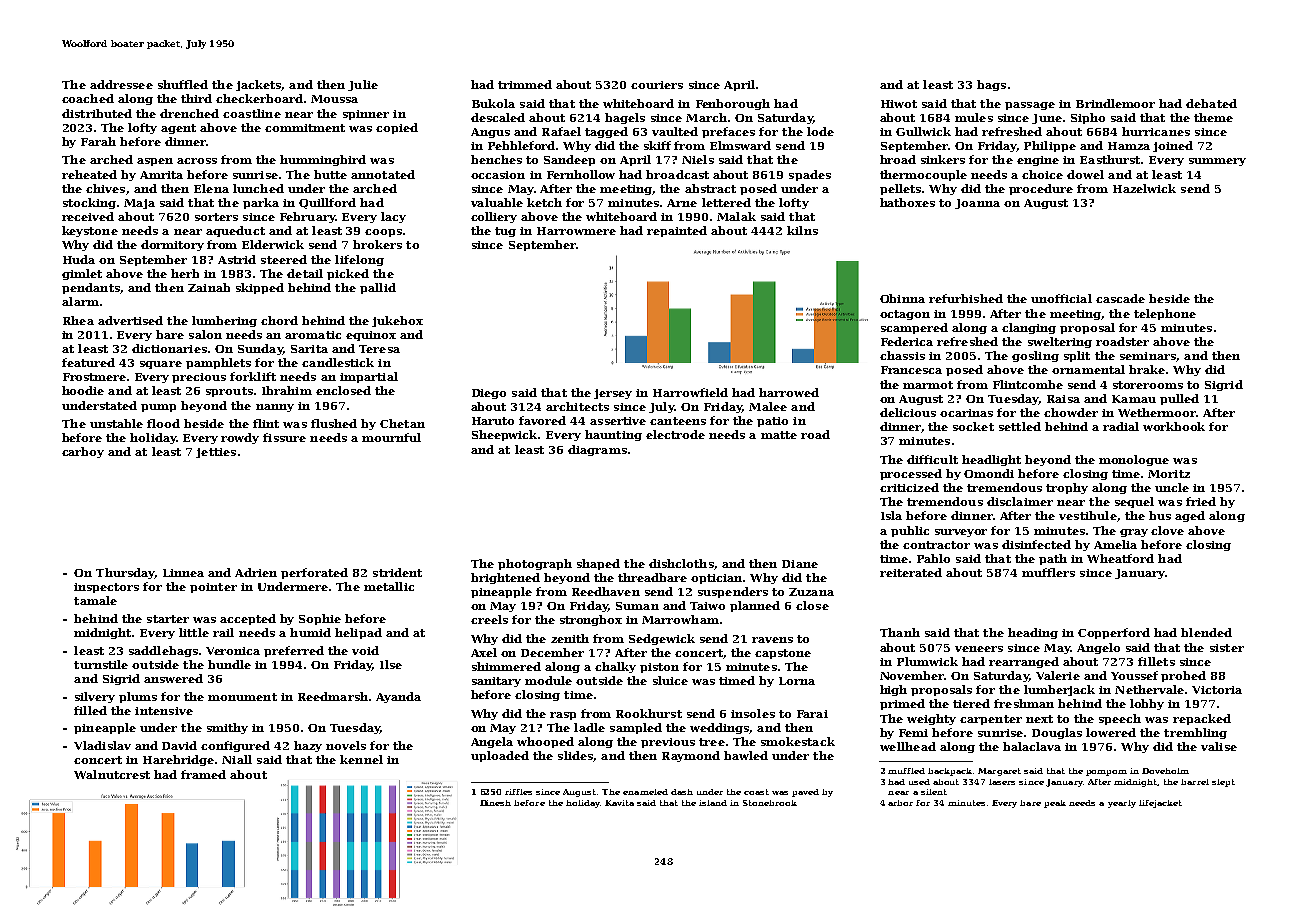  What do you see at coordinates (106, 588) in the document?
I see `inspectors` at bounding box center [106, 588].
